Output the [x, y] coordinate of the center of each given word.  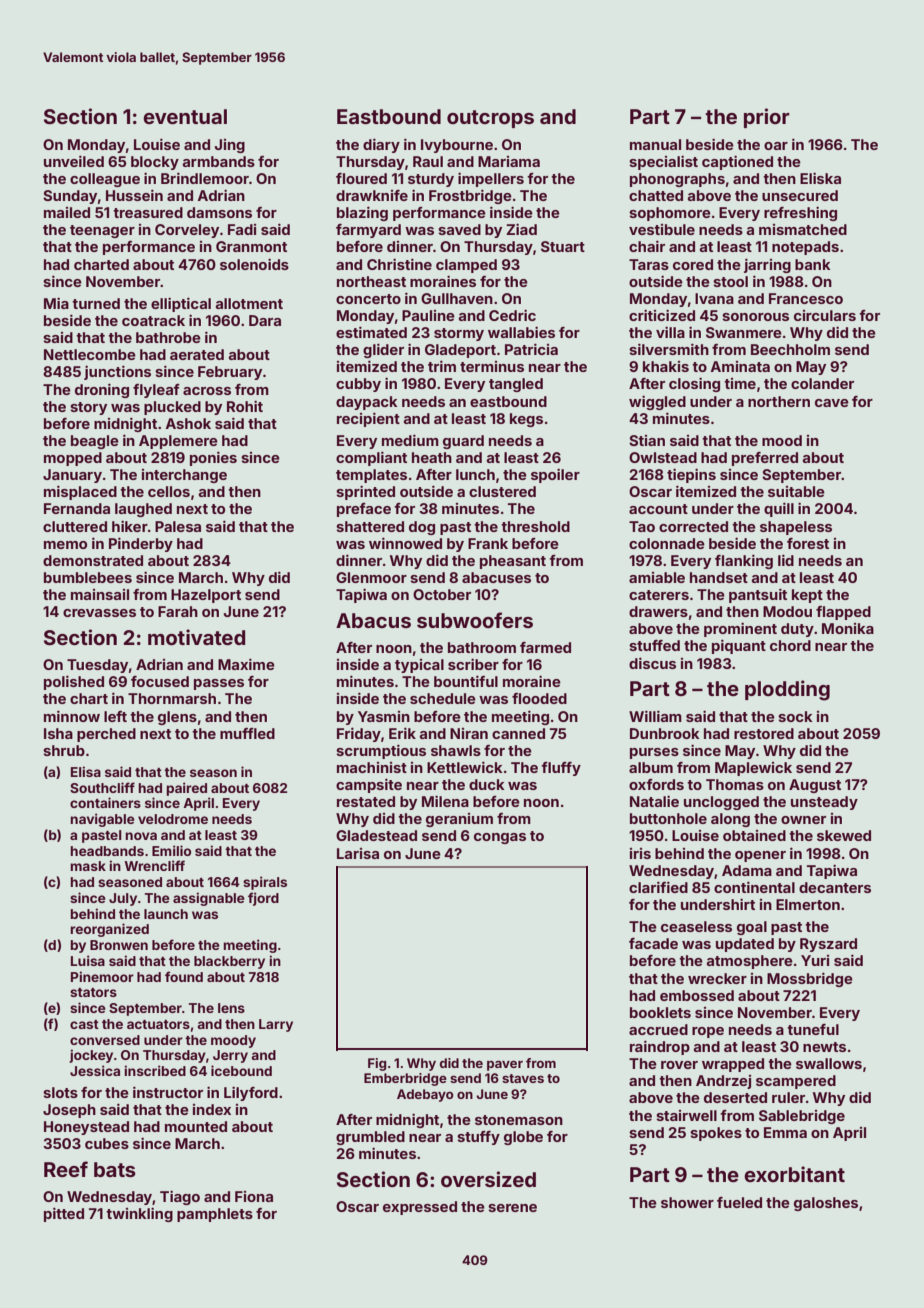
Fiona [254, 1196]
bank [813, 264]
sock [795, 716]
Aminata [740, 366]
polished [74, 682]
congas [500, 838]
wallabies [521, 332]
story [88, 408]
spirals [265, 883]
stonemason [519, 1120]
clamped [466, 266]
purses [654, 753]
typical [419, 666]
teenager [102, 231]
